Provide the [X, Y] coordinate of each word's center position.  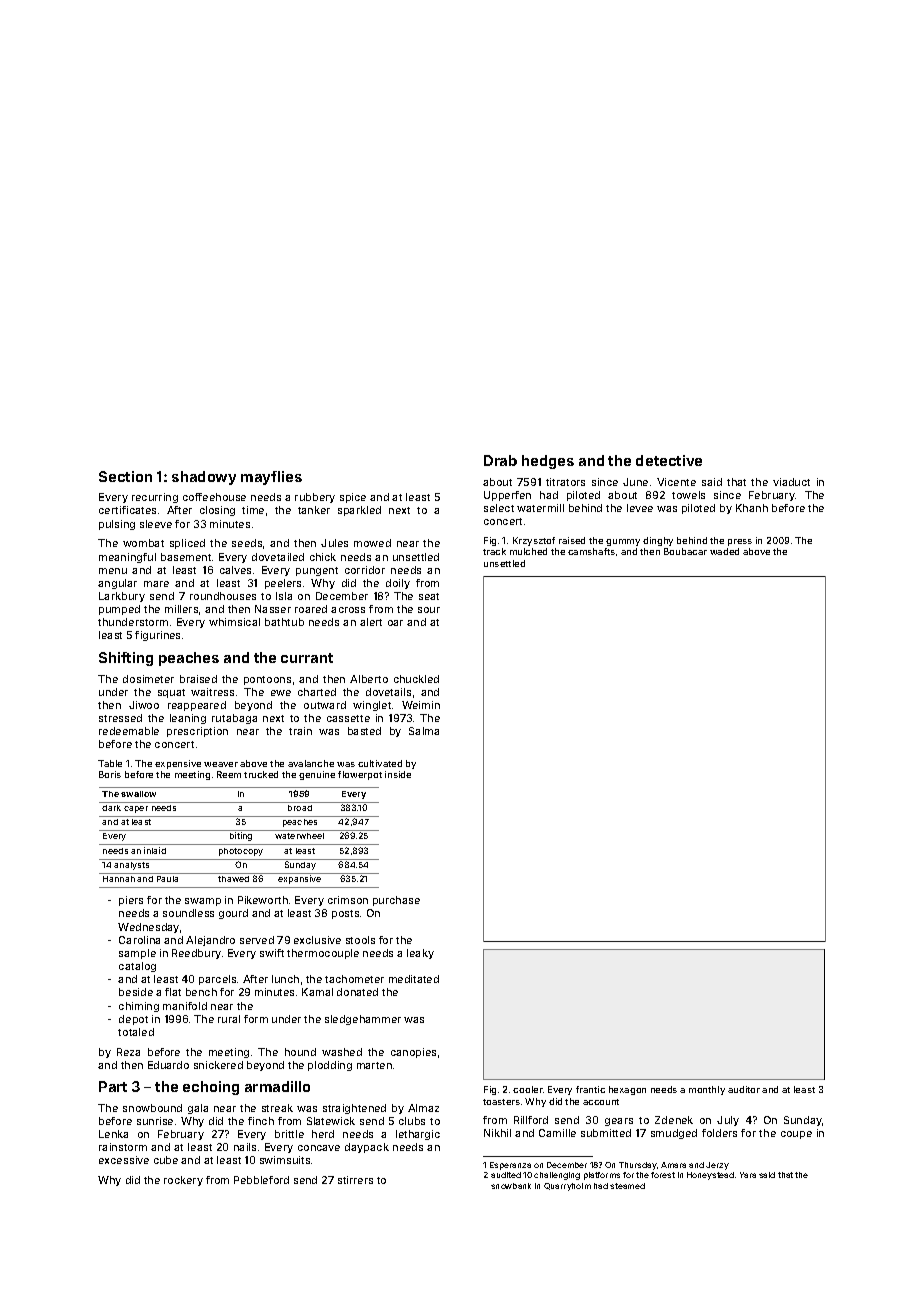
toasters [501, 1102]
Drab [500, 460]
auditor [744, 1089]
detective [669, 460]
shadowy [204, 478]
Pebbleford [261, 1180]
